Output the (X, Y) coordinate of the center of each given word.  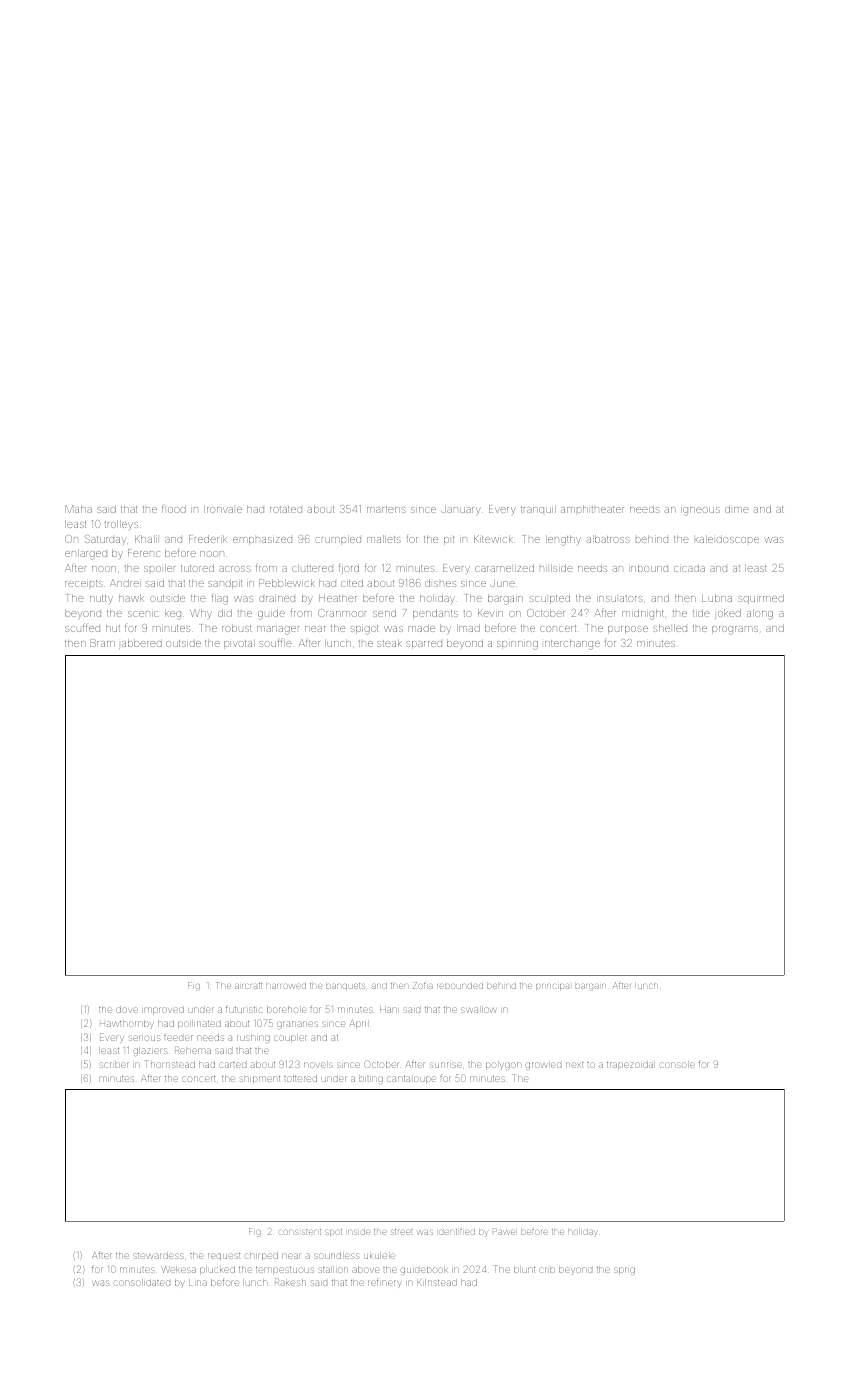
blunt (524, 1270)
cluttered (312, 568)
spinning (517, 645)
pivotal (239, 644)
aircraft (248, 986)
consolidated (142, 1283)
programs (735, 630)
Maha (79, 509)
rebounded (460, 986)
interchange (572, 644)
